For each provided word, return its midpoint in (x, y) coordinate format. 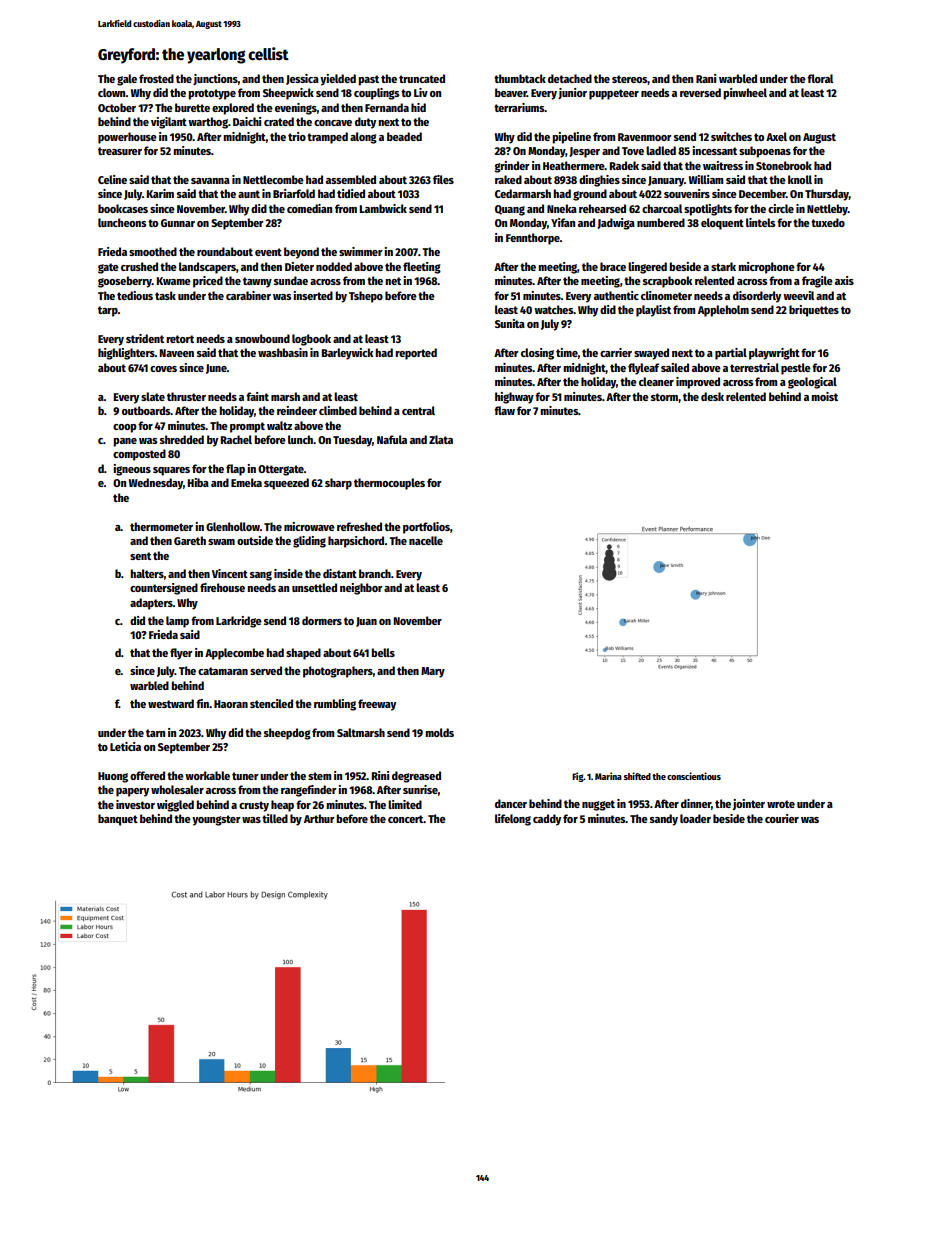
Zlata (441, 439)
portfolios (426, 528)
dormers (322, 620)
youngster (216, 820)
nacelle (426, 540)
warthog (208, 123)
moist (824, 396)
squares (171, 471)
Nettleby (827, 210)
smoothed (153, 251)
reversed (700, 92)
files (443, 179)
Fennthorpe (533, 239)
